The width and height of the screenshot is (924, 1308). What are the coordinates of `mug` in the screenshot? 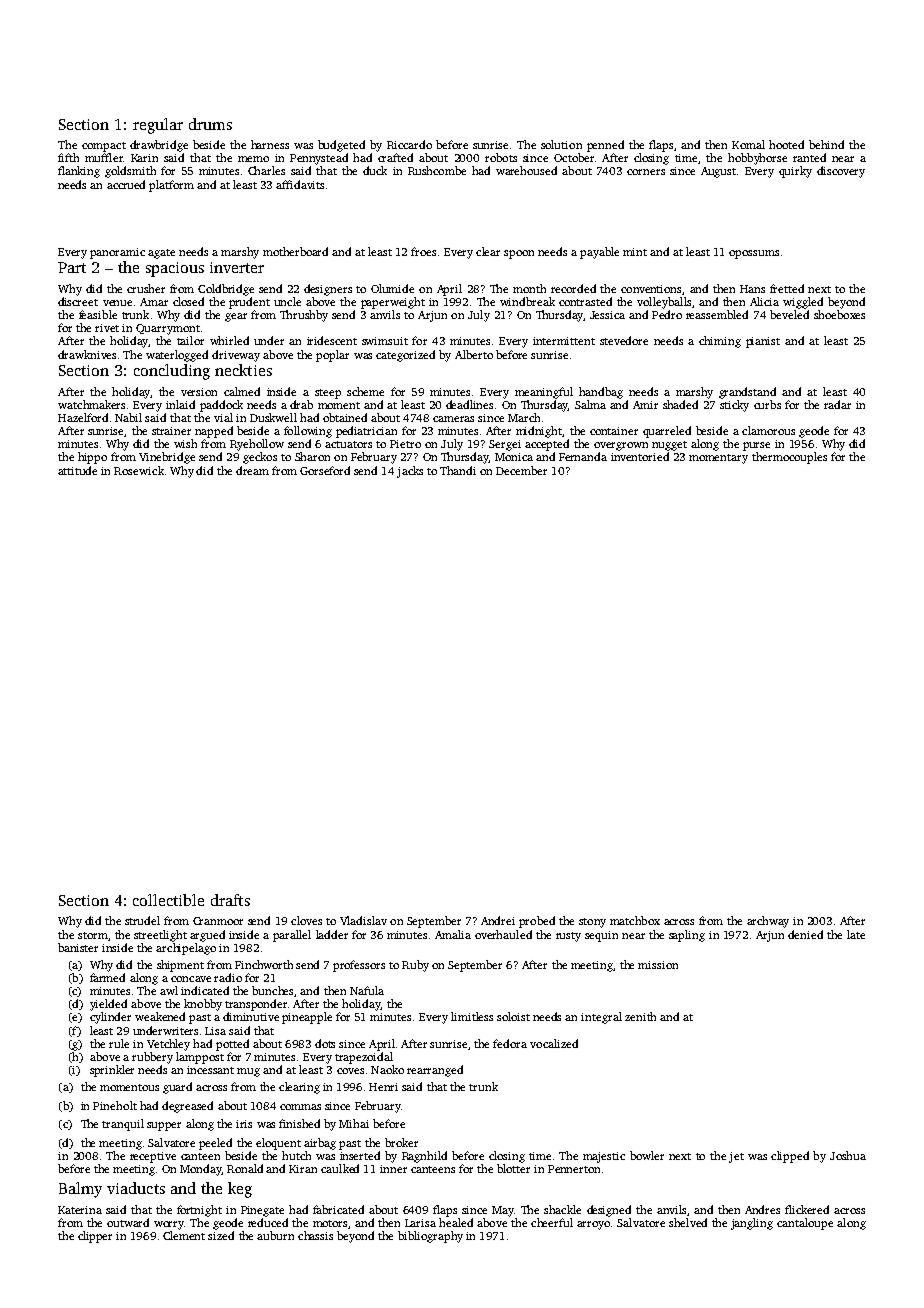 It's located at (248, 1072).
